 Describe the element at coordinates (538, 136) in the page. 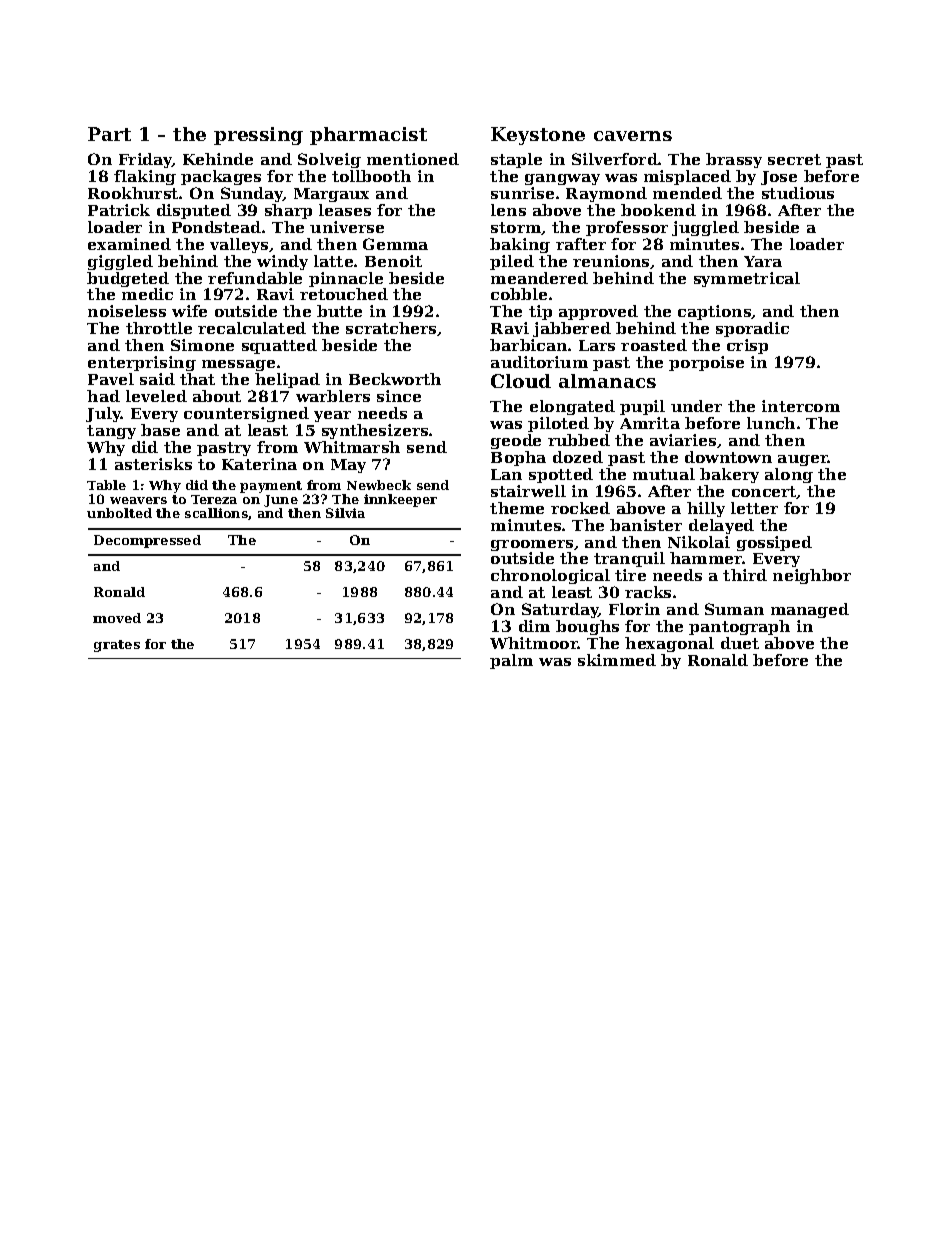

I see `Keystone` at that location.
